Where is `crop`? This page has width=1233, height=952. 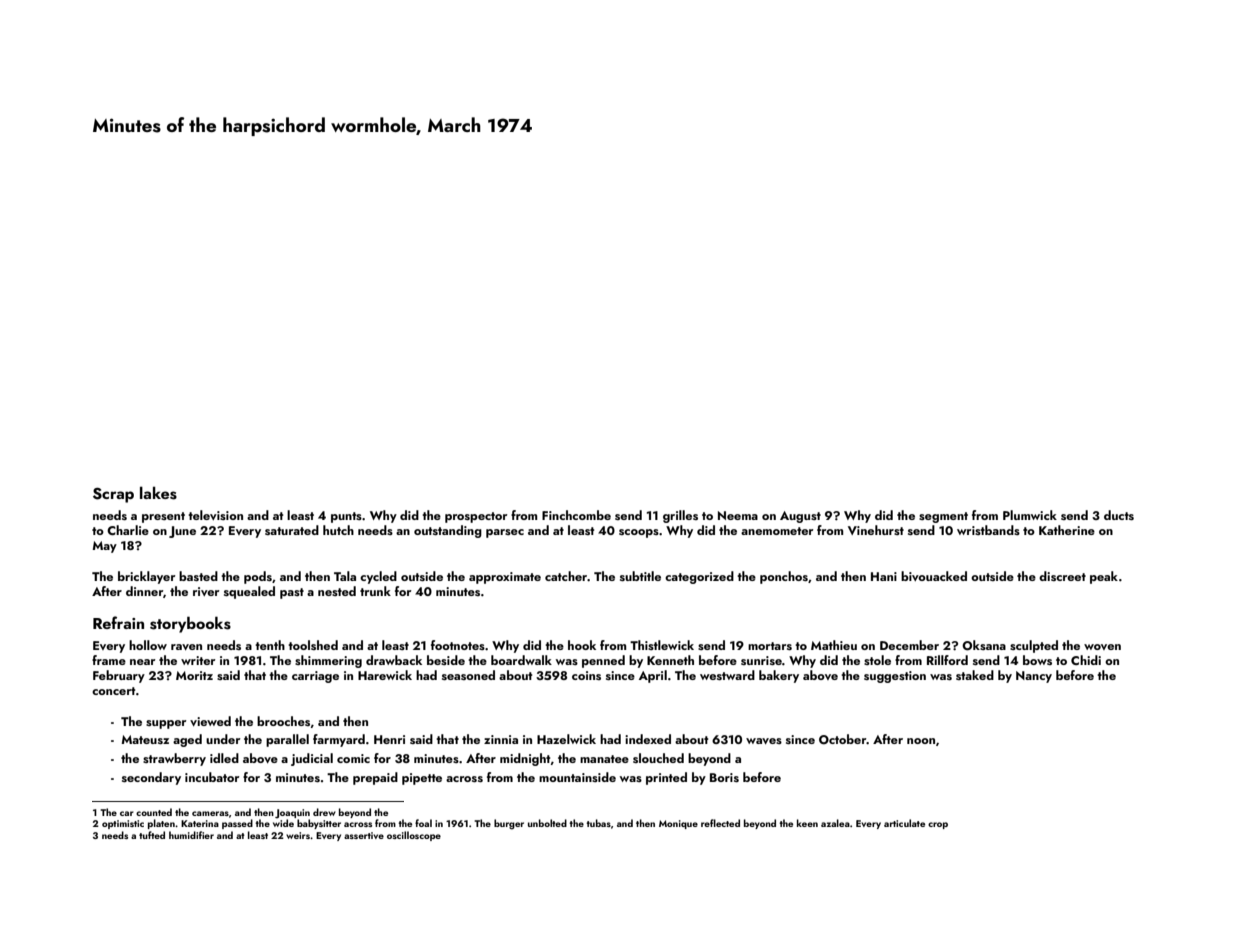
crop is located at coordinates (938, 825).
